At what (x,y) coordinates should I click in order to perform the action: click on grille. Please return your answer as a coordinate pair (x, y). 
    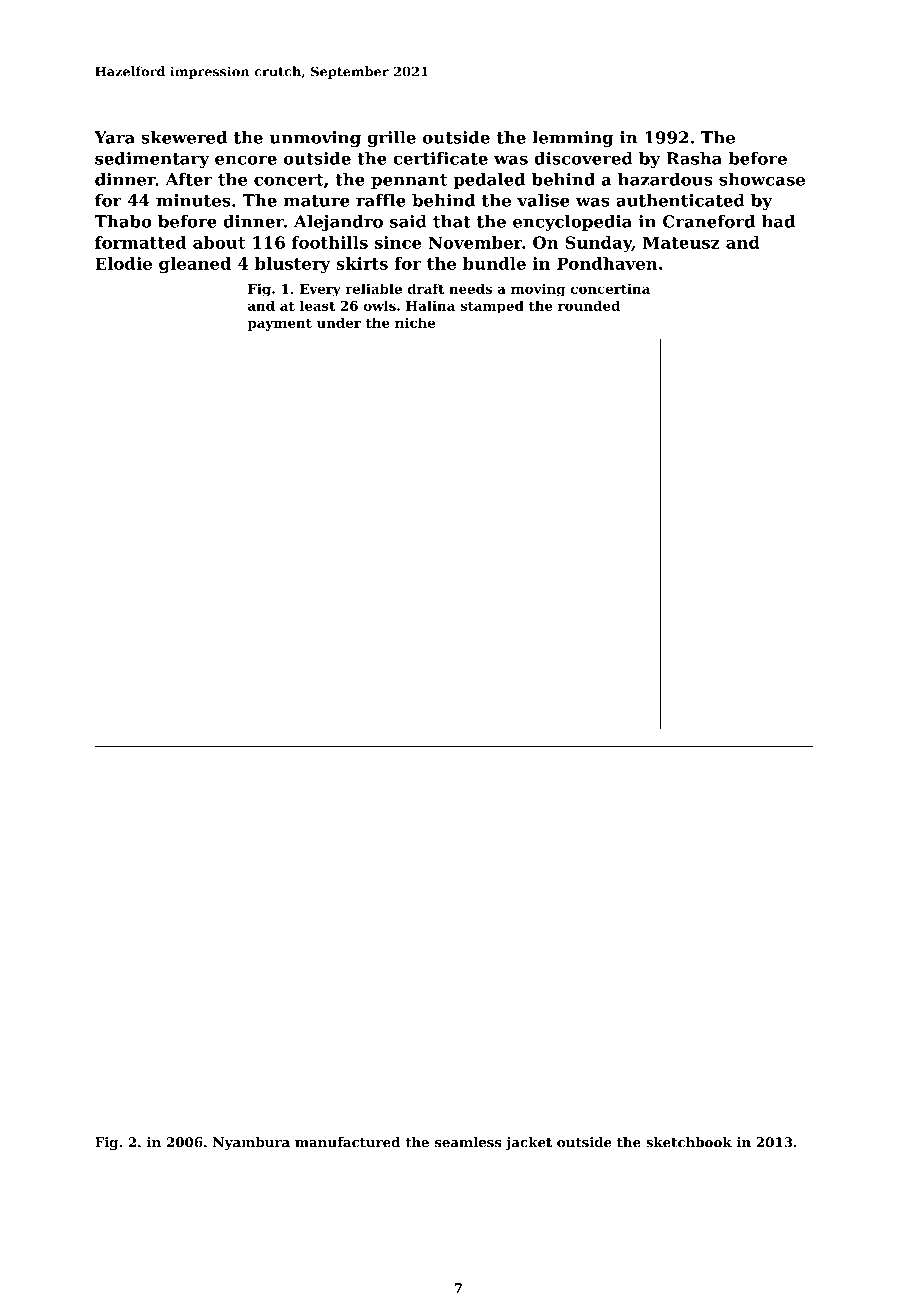
    Looking at the image, I should click on (391, 139).
